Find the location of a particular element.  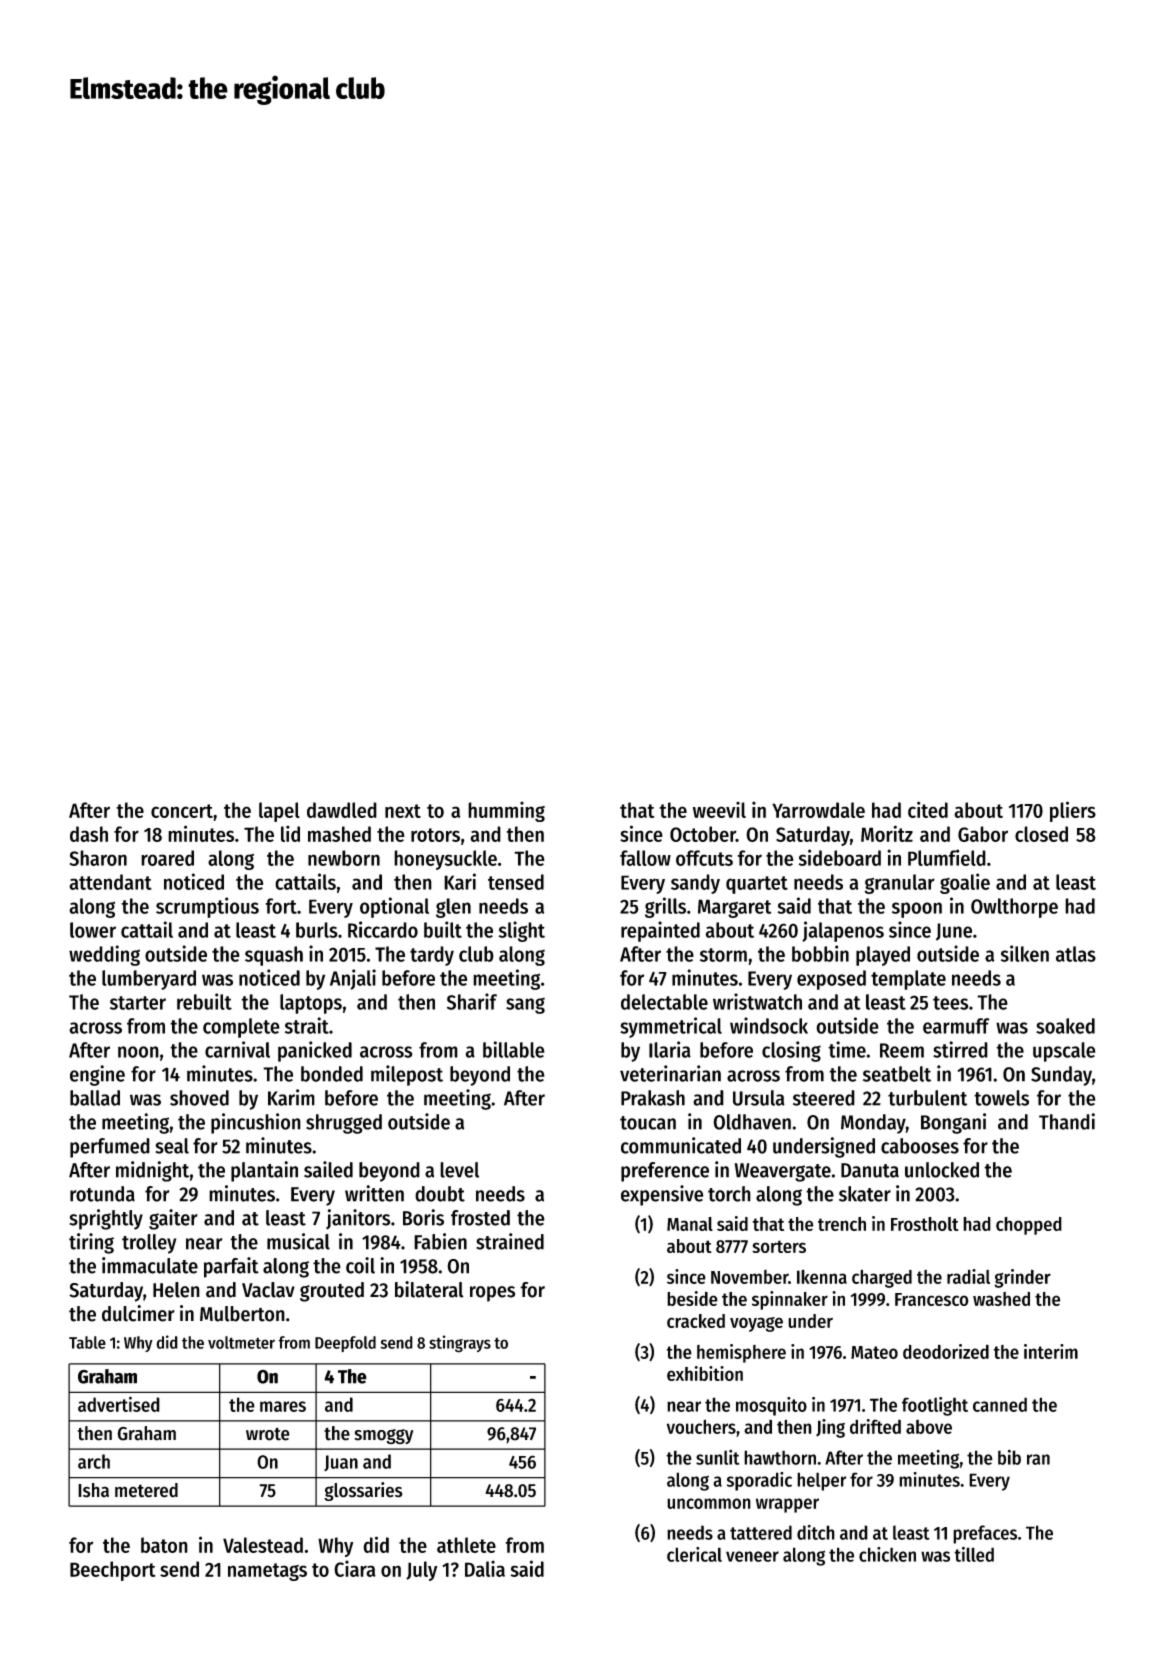

baton is located at coordinates (164, 1545).
